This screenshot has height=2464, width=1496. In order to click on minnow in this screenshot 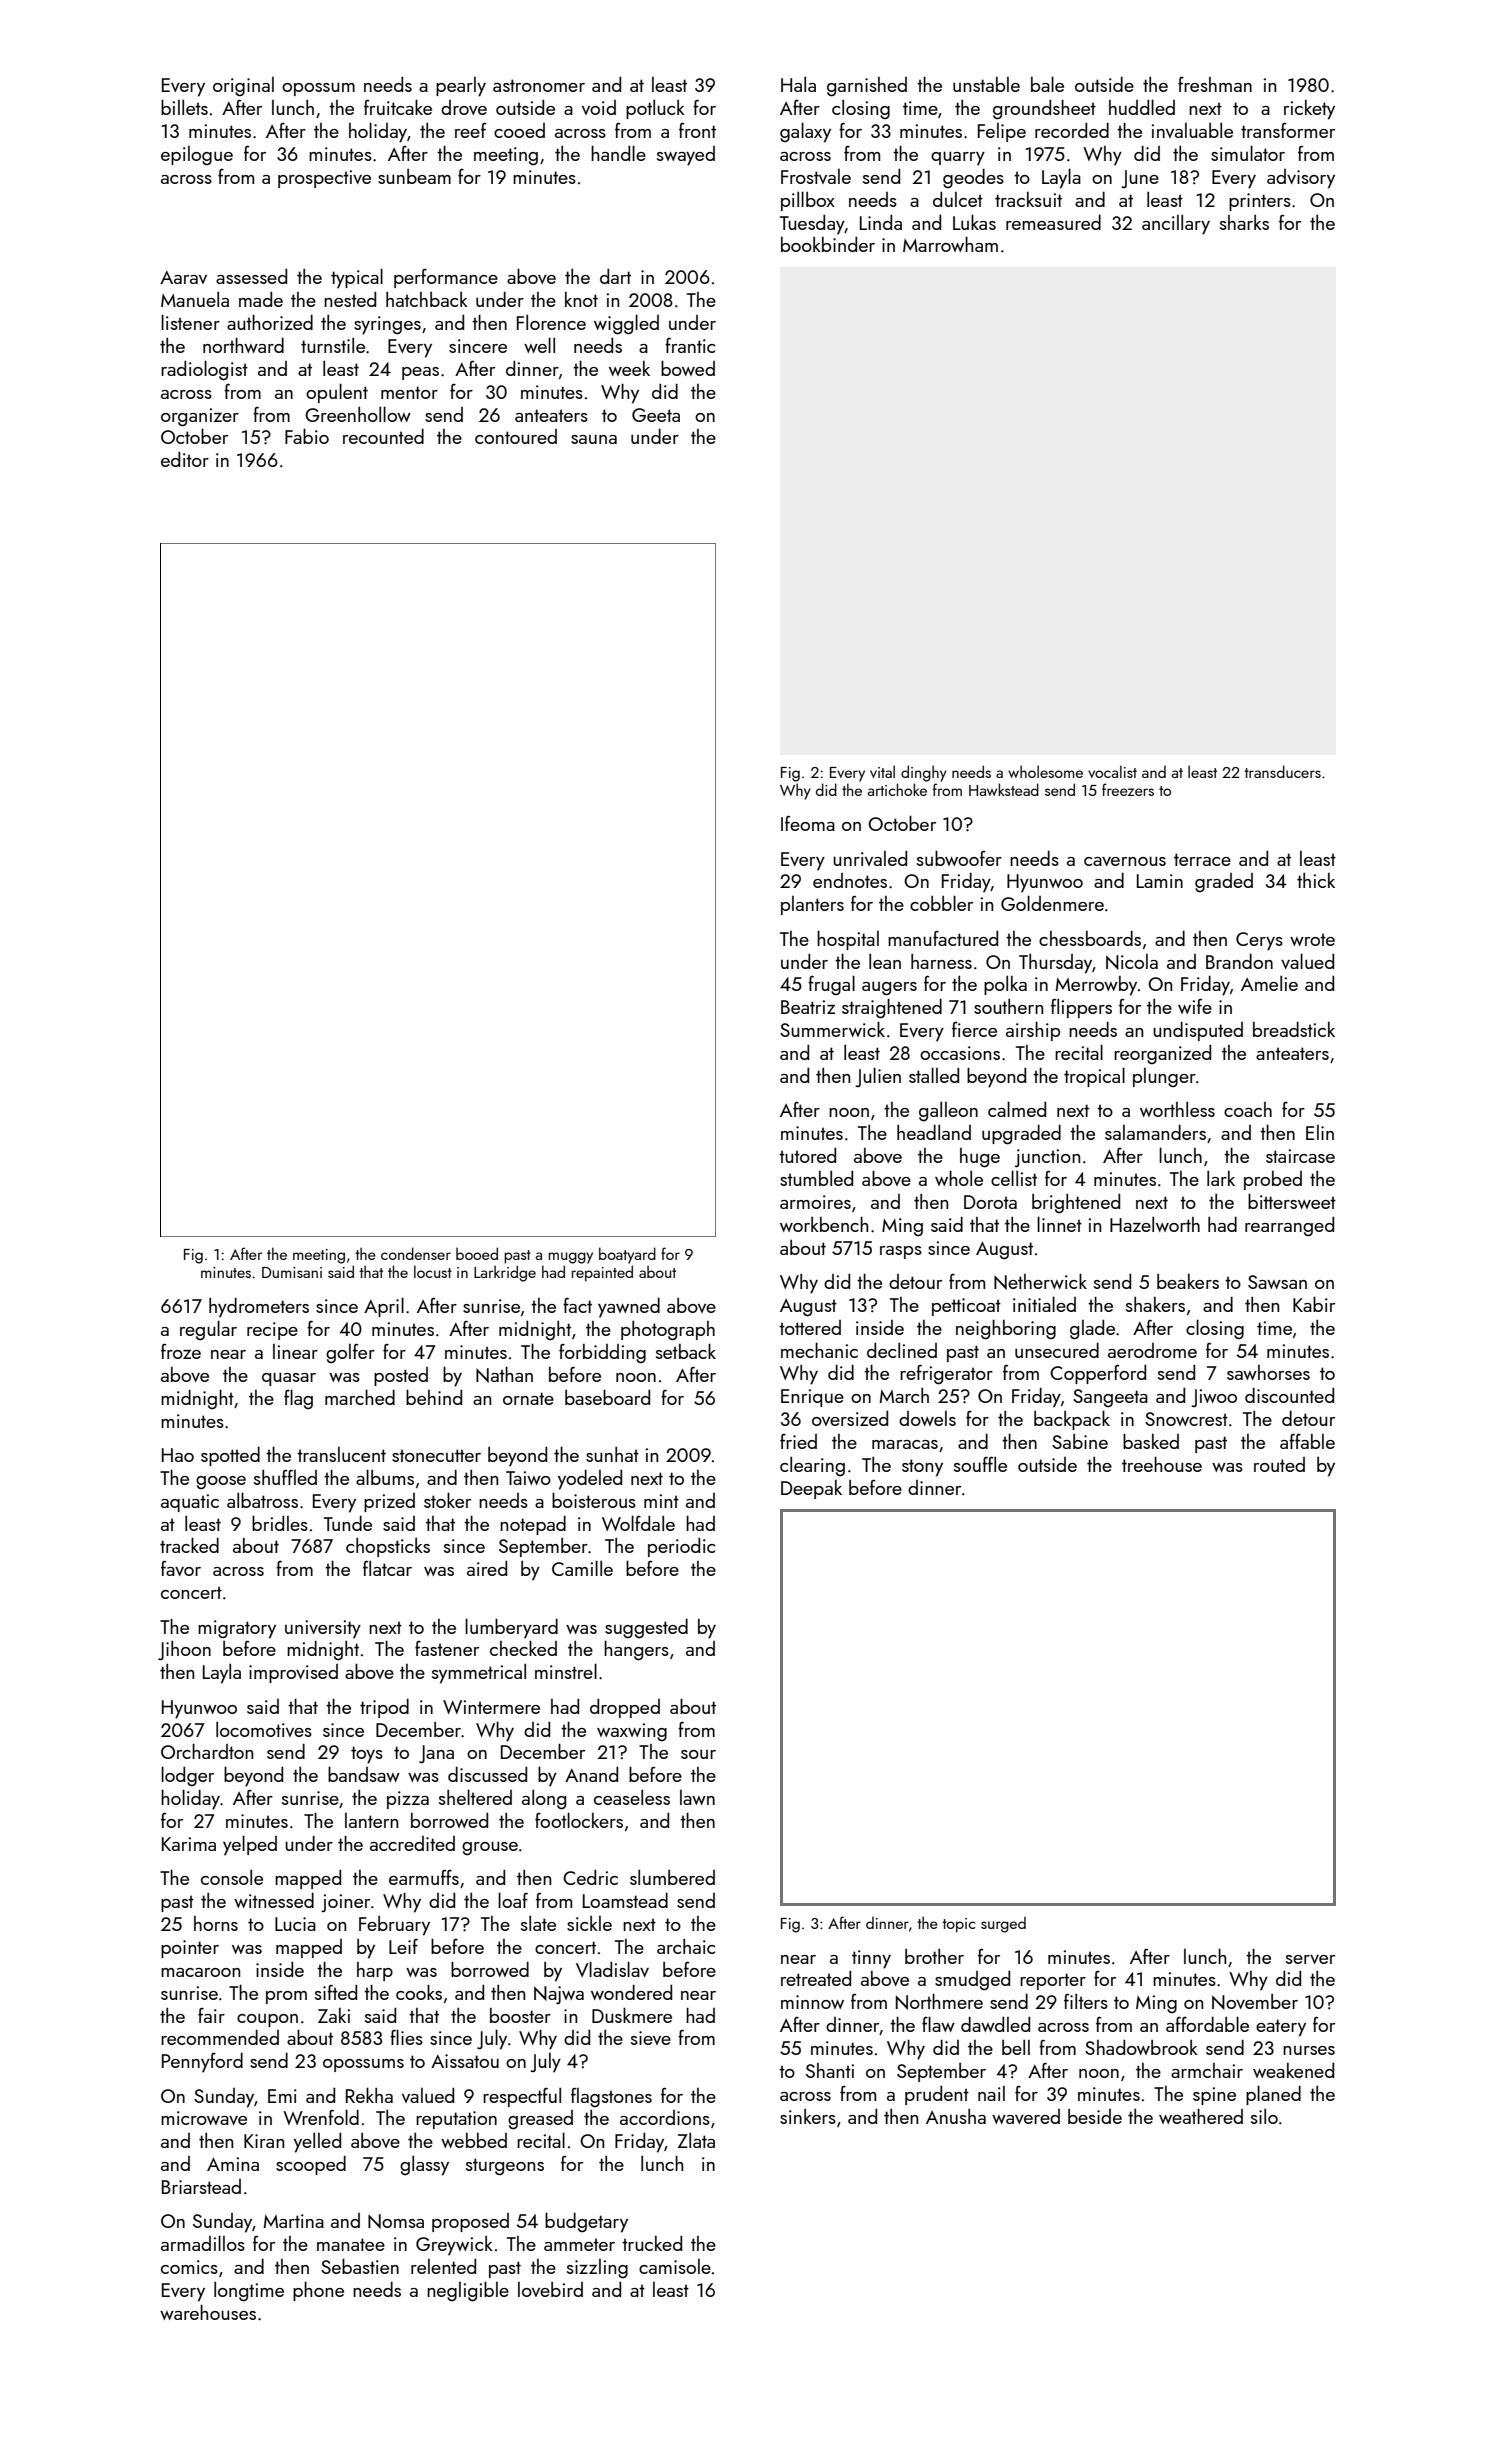, I will do `click(812, 2002)`.
